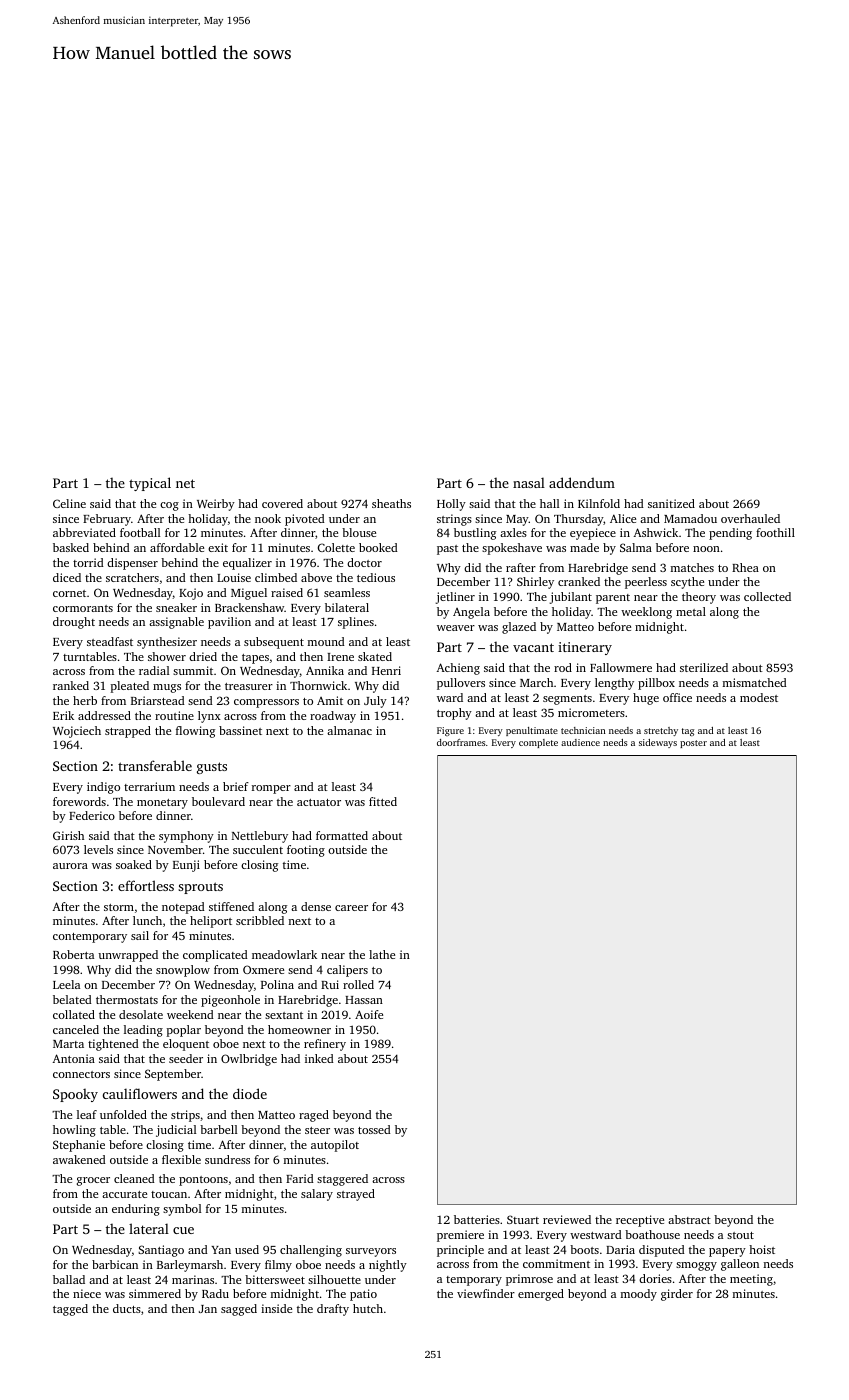 Image resolution: width=849 pixels, height=1400 pixels. Describe the element at coordinates (134, 864) in the page. I see `soaked` at that location.
